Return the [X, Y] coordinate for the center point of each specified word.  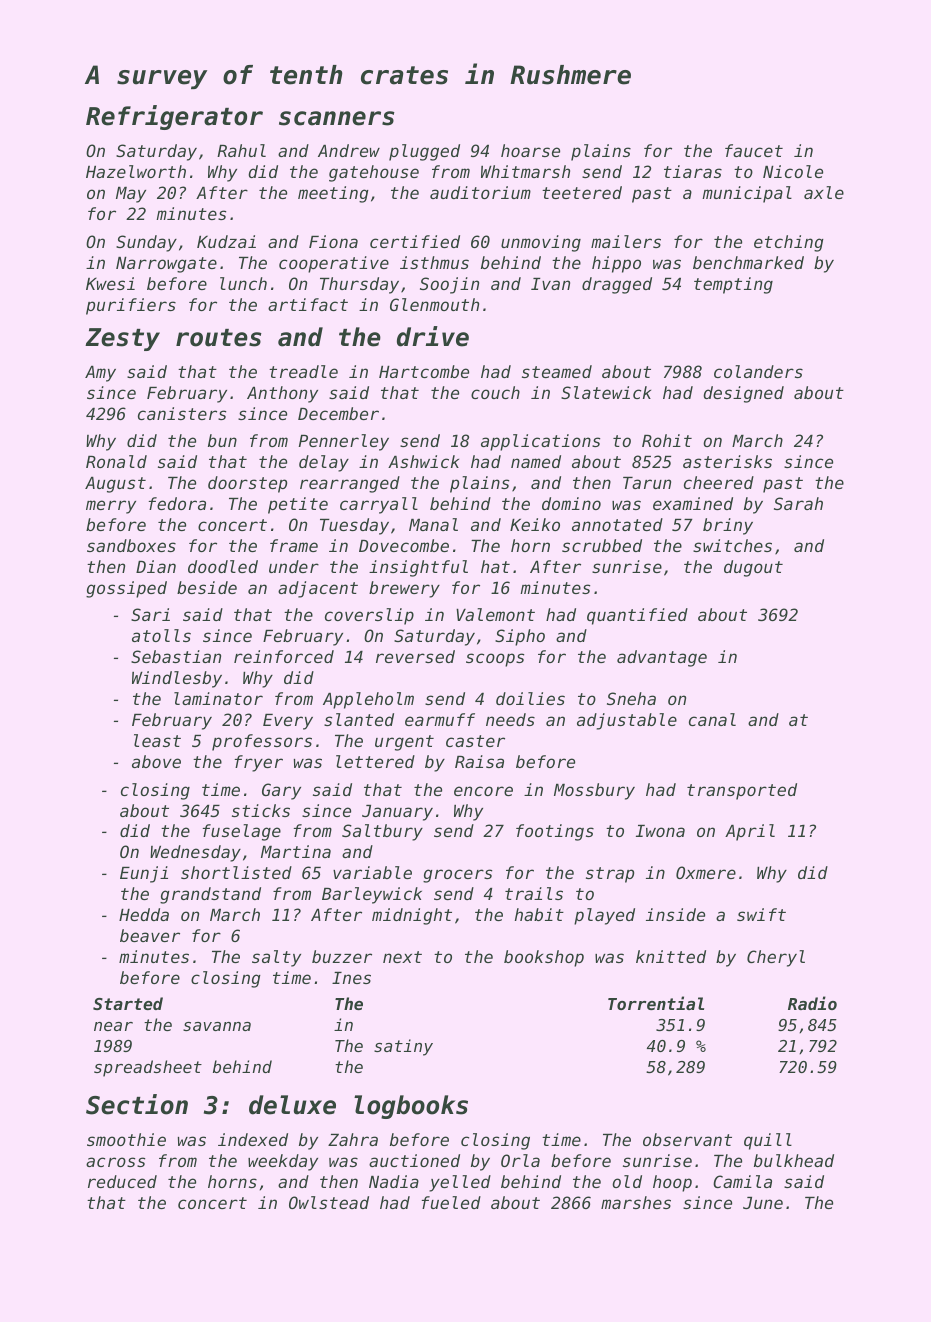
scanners [337, 118]
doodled [223, 566]
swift [761, 914]
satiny [403, 1047]
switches [732, 545]
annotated [617, 524]
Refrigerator [174, 117]
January [397, 813]
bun [222, 440]
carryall [379, 505]
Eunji [144, 874]
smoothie [126, 1139]
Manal [433, 524]
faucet [754, 150]
